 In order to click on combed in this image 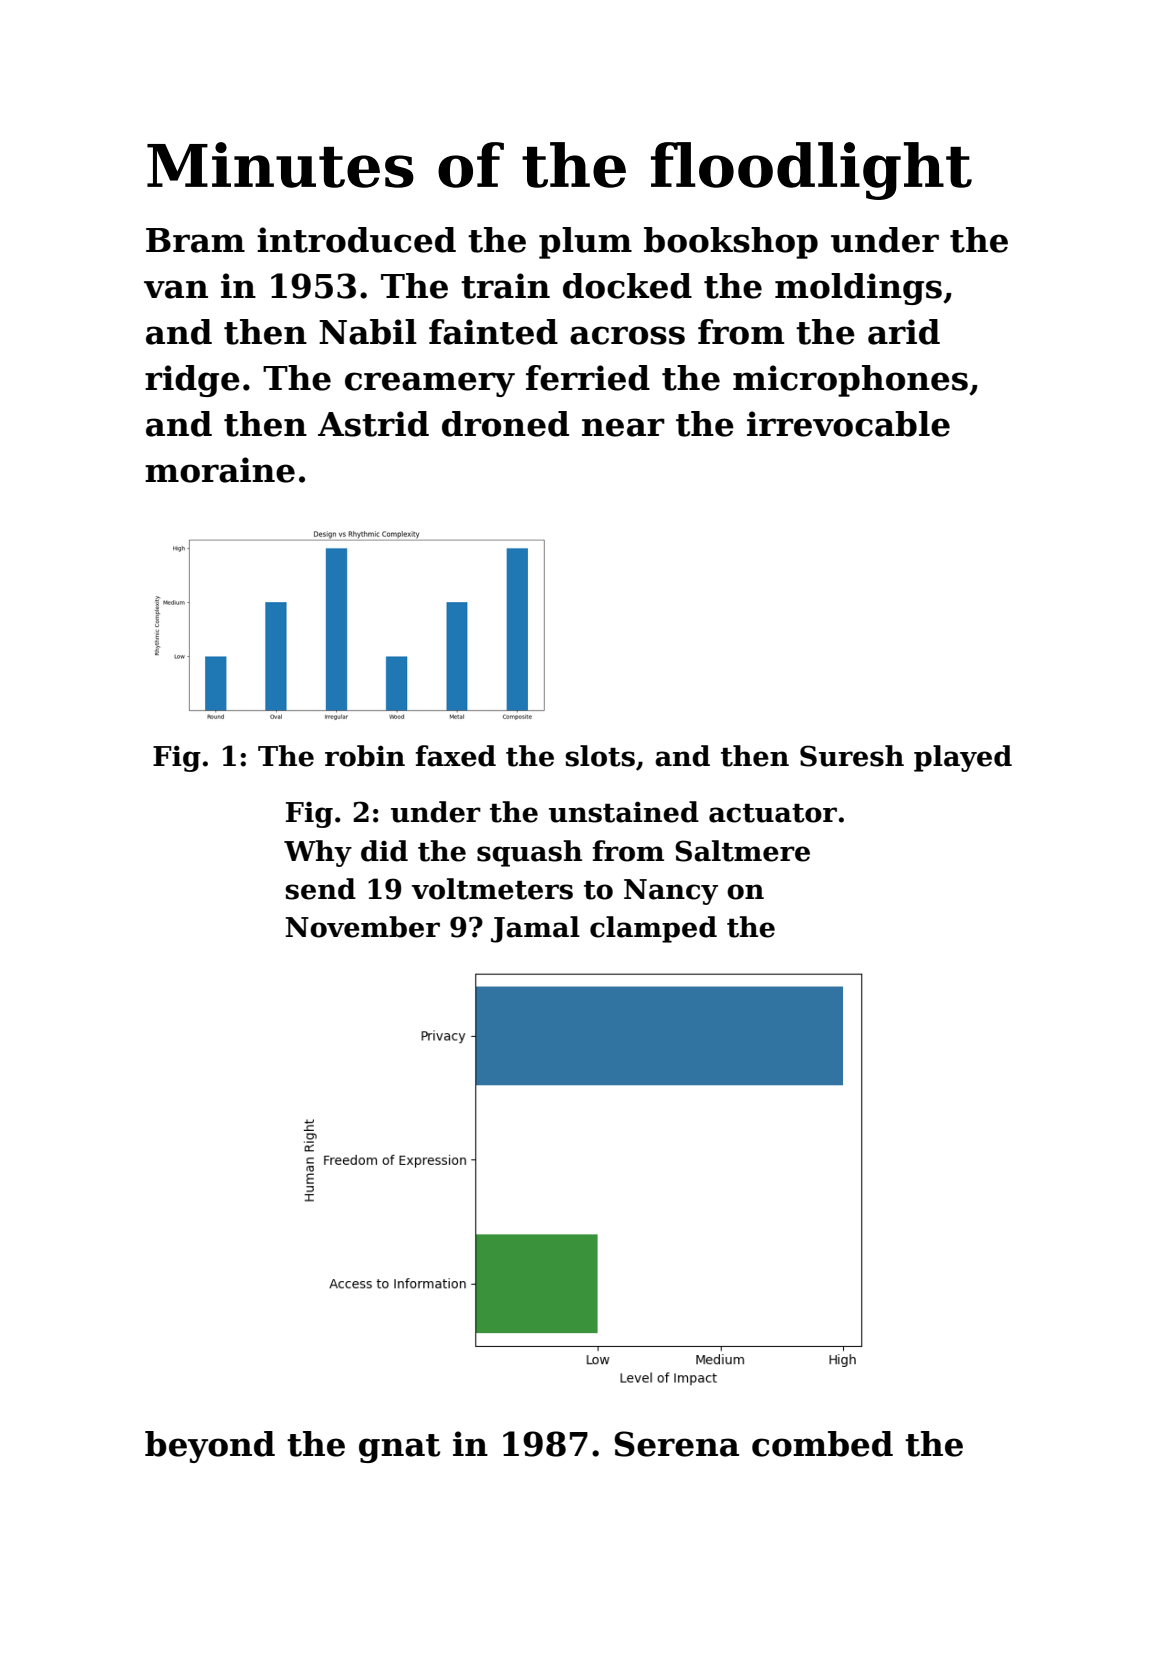, I will do `click(822, 1444)`.
